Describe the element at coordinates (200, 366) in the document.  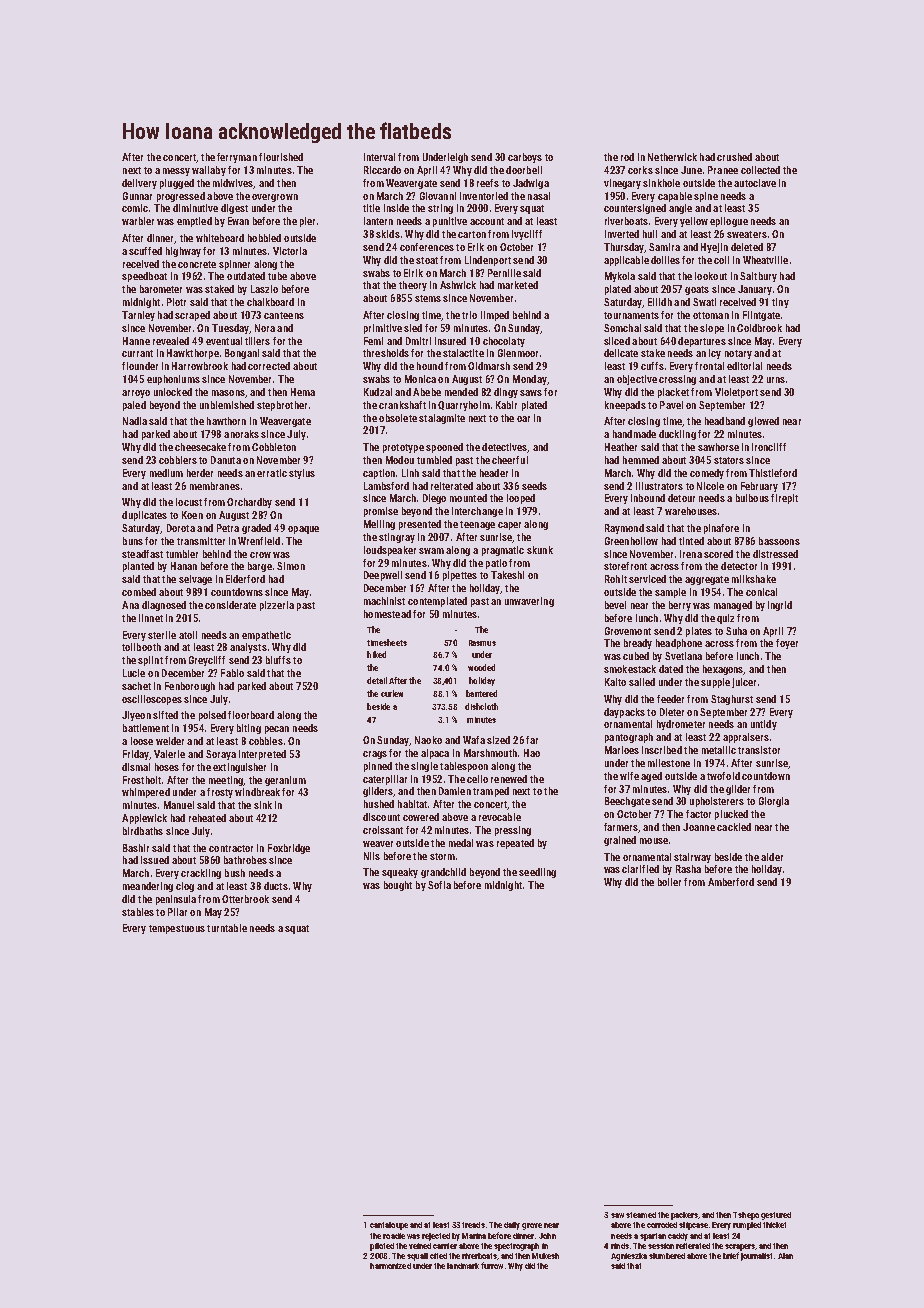
I see `Harrowbrook` at that location.
